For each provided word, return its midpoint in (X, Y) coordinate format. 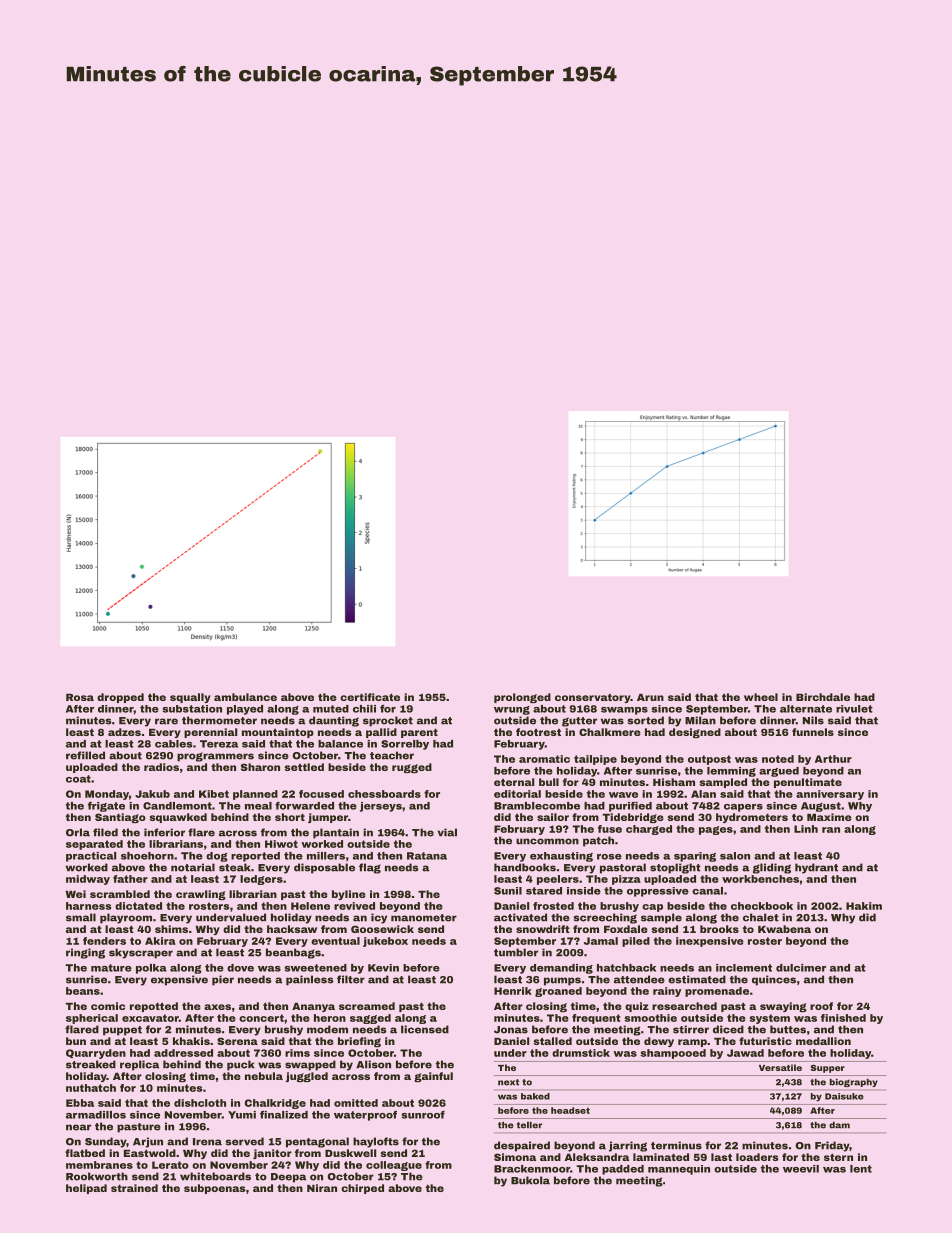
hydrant (816, 868)
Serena (237, 1041)
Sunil (508, 891)
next (508, 1082)
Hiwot (281, 844)
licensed (425, 1029)
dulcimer (801, 968)
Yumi (242, 1115)
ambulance (245, 697)
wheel (761, 697)
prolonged (522, 698)
